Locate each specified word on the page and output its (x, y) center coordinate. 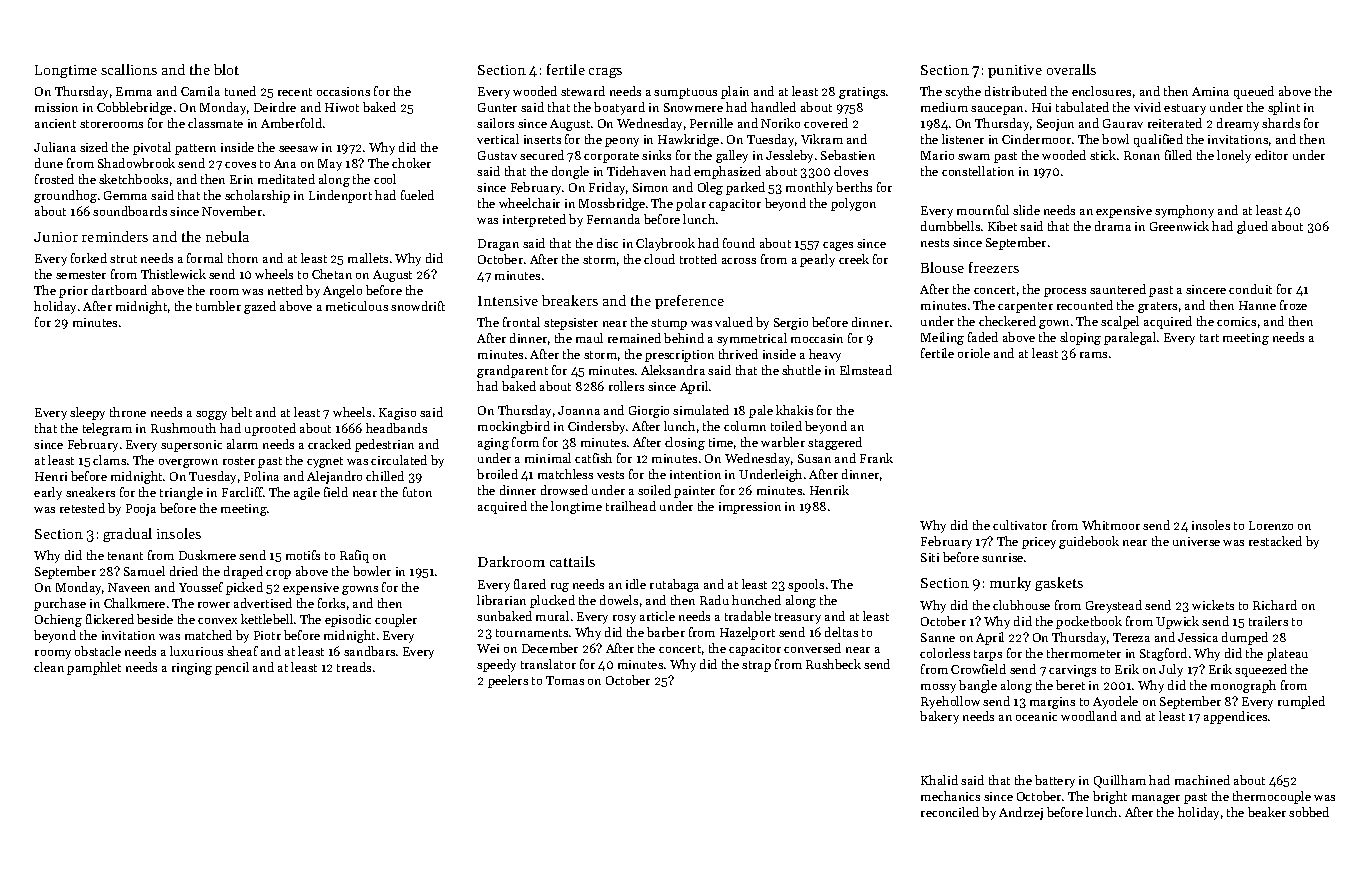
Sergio (791, 324)
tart (1209, 338)
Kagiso (397, 414)
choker (411, 163)
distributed (1016, 91)
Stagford (1163, 654)
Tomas (565, 680)
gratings (862, 93)
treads (354, 667)
